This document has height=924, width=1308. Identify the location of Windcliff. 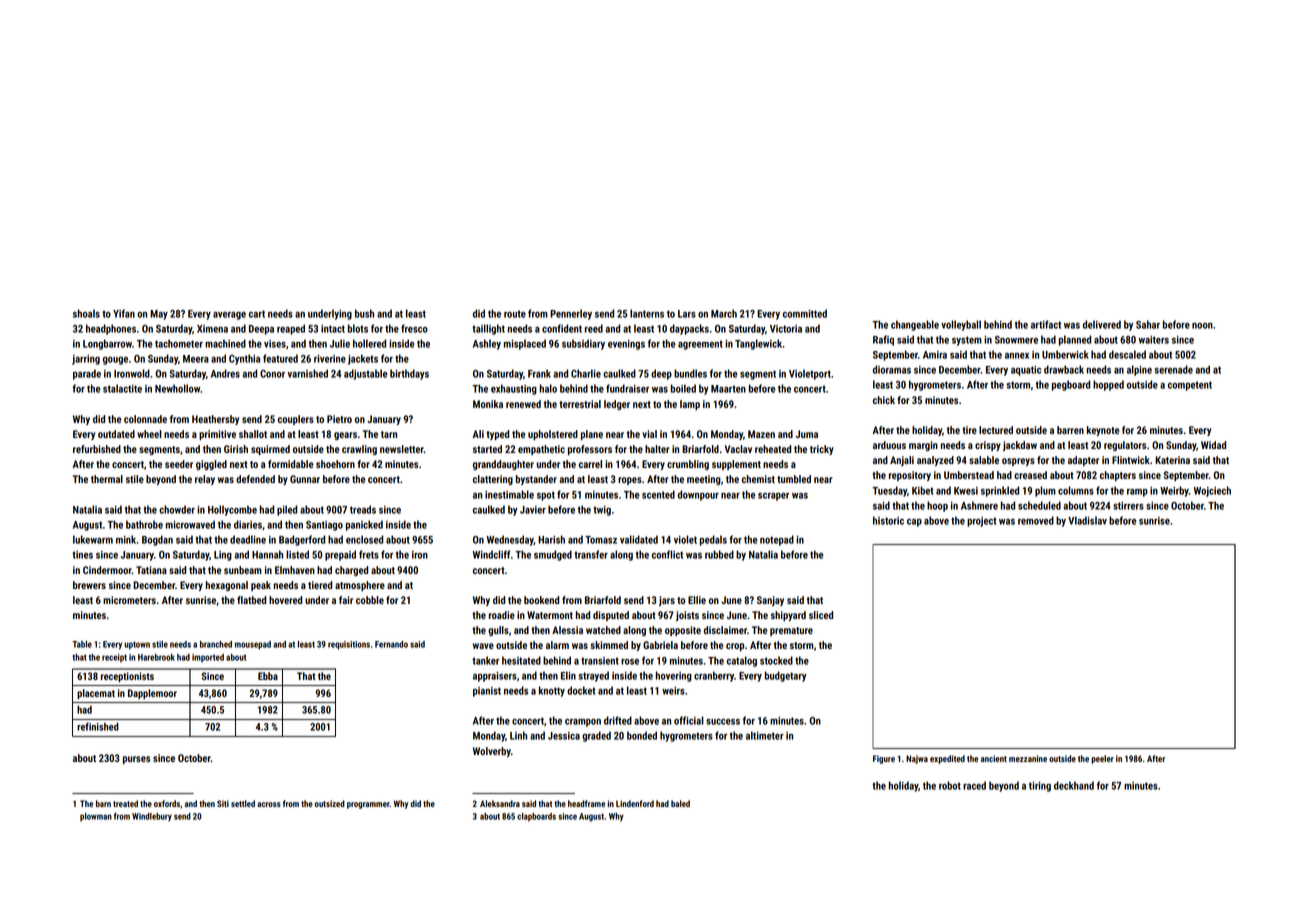
(491, 554).
